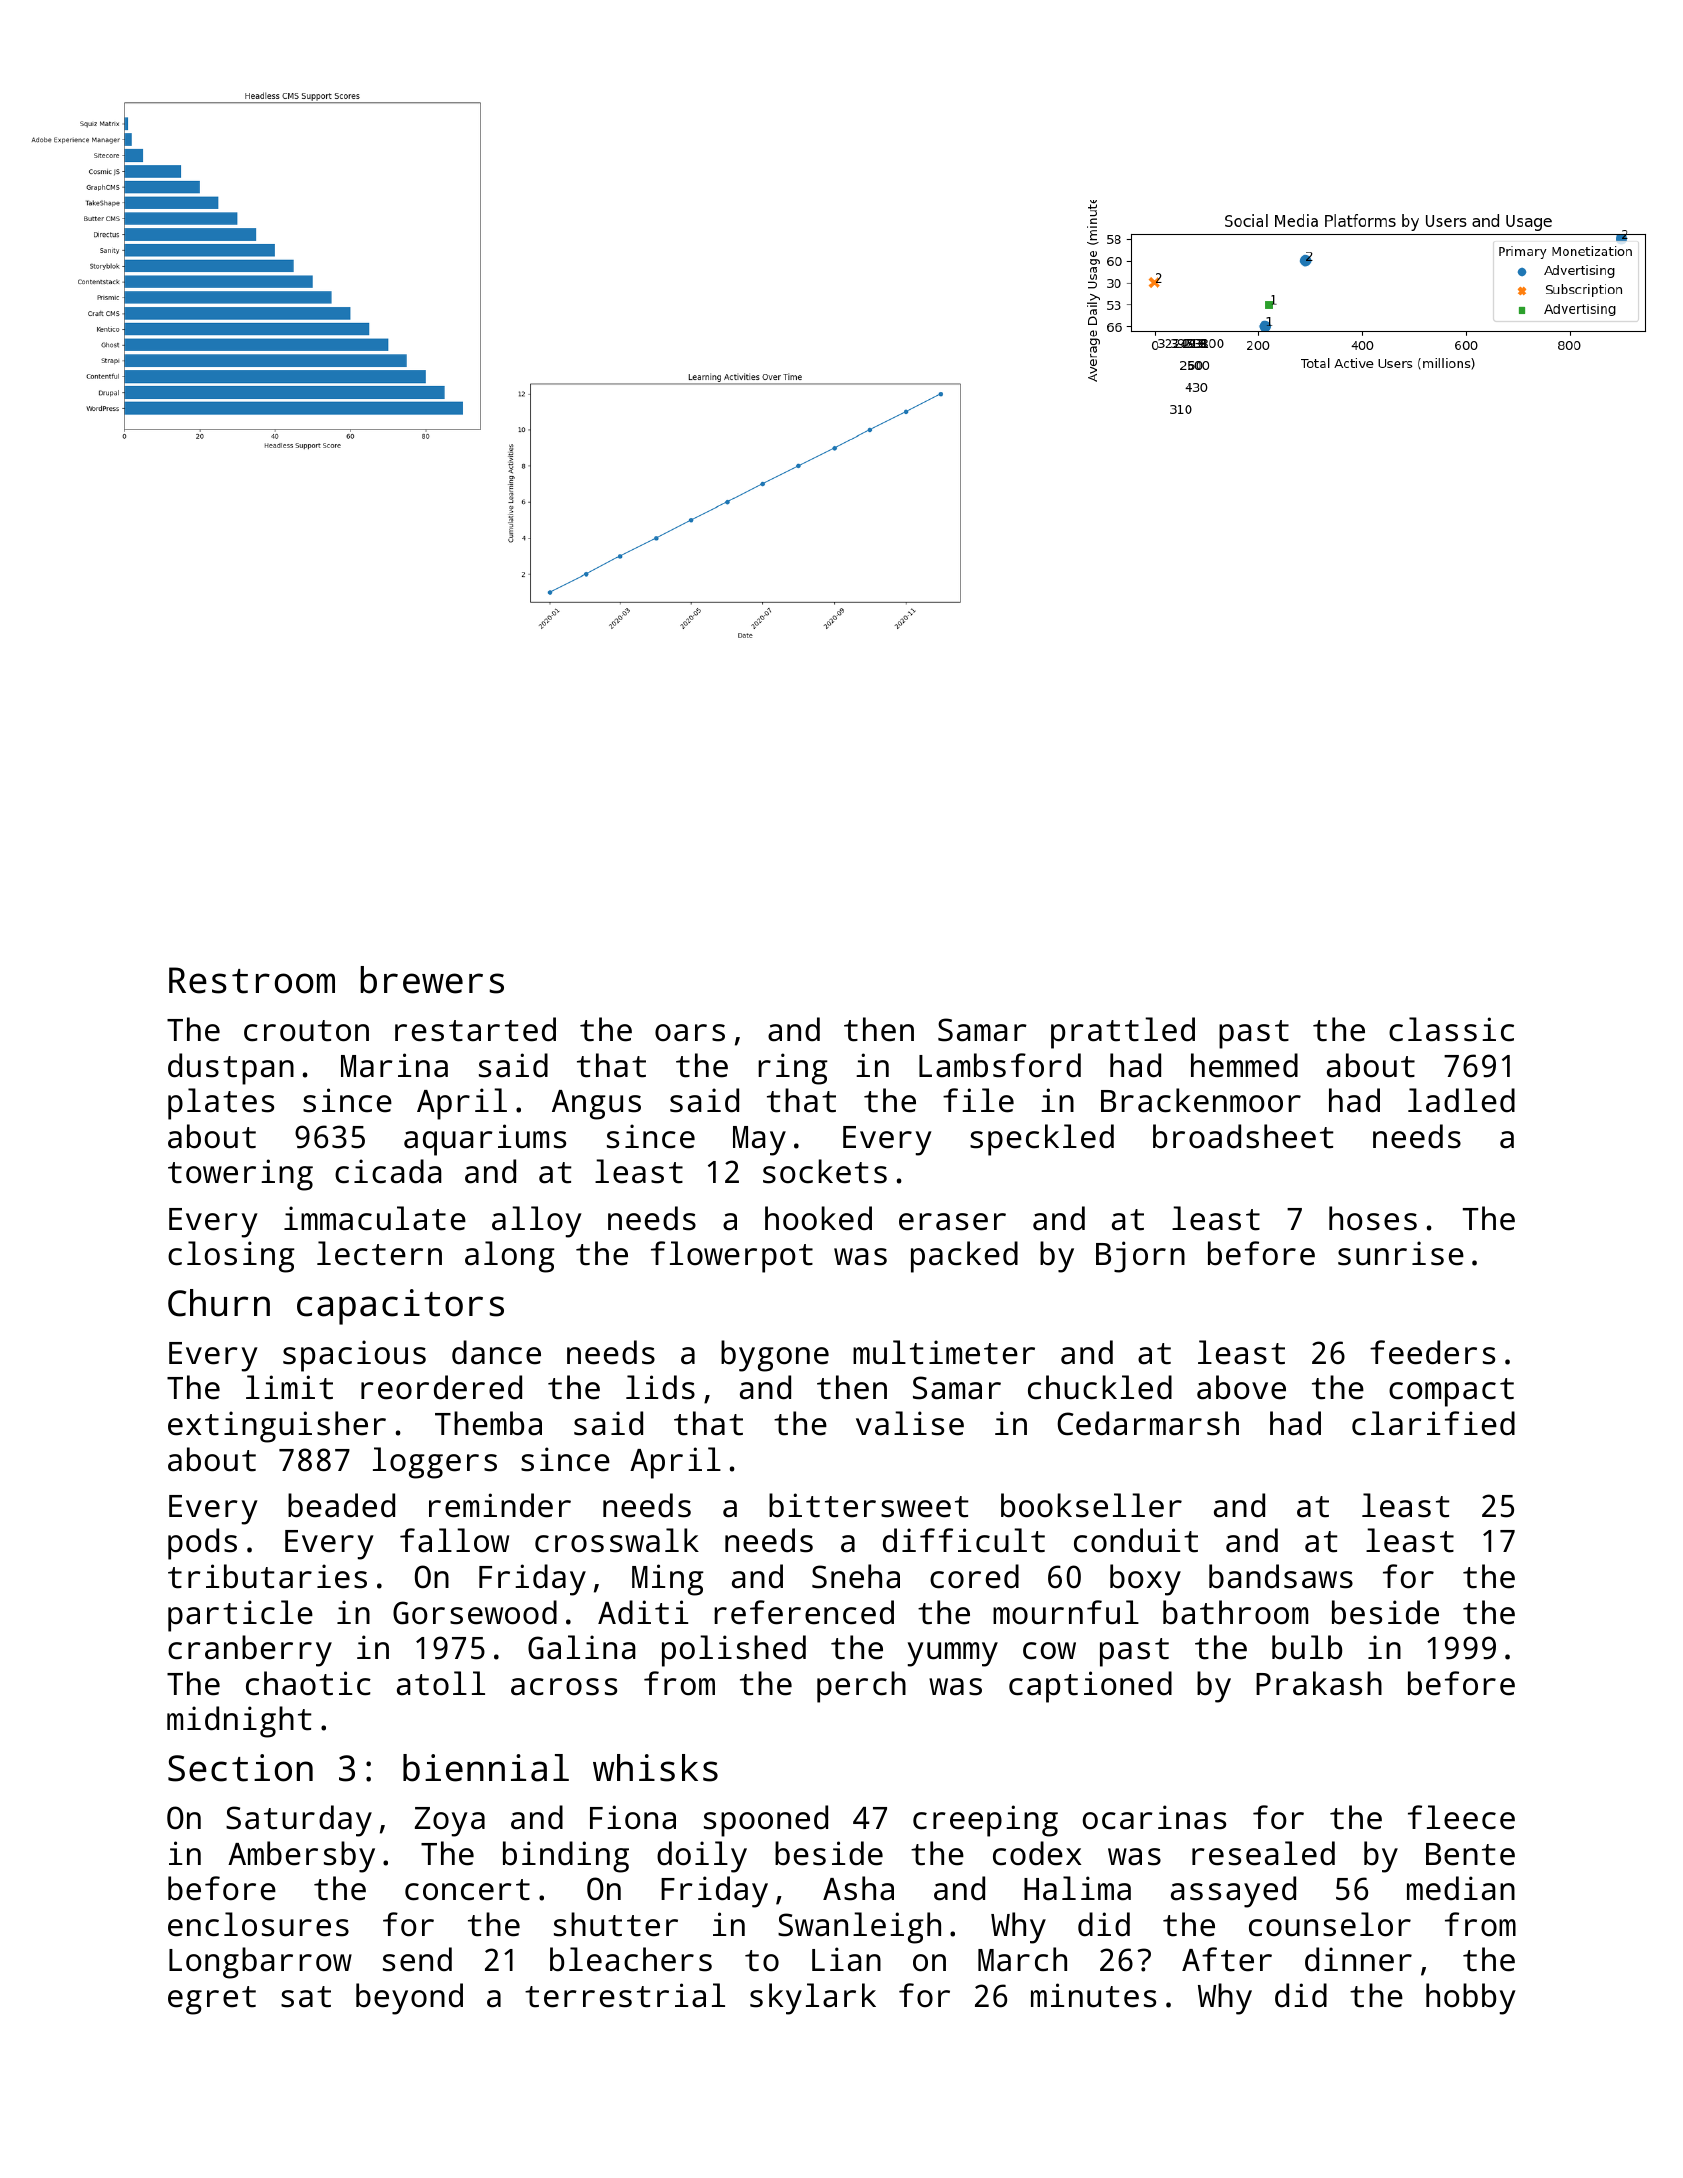 Image resolution: width=1683 pixels, height=2178 pixels. What do you see at coordinates (910, 1423) in the image?
I see `valise` at bounding box center [910, 1423].
